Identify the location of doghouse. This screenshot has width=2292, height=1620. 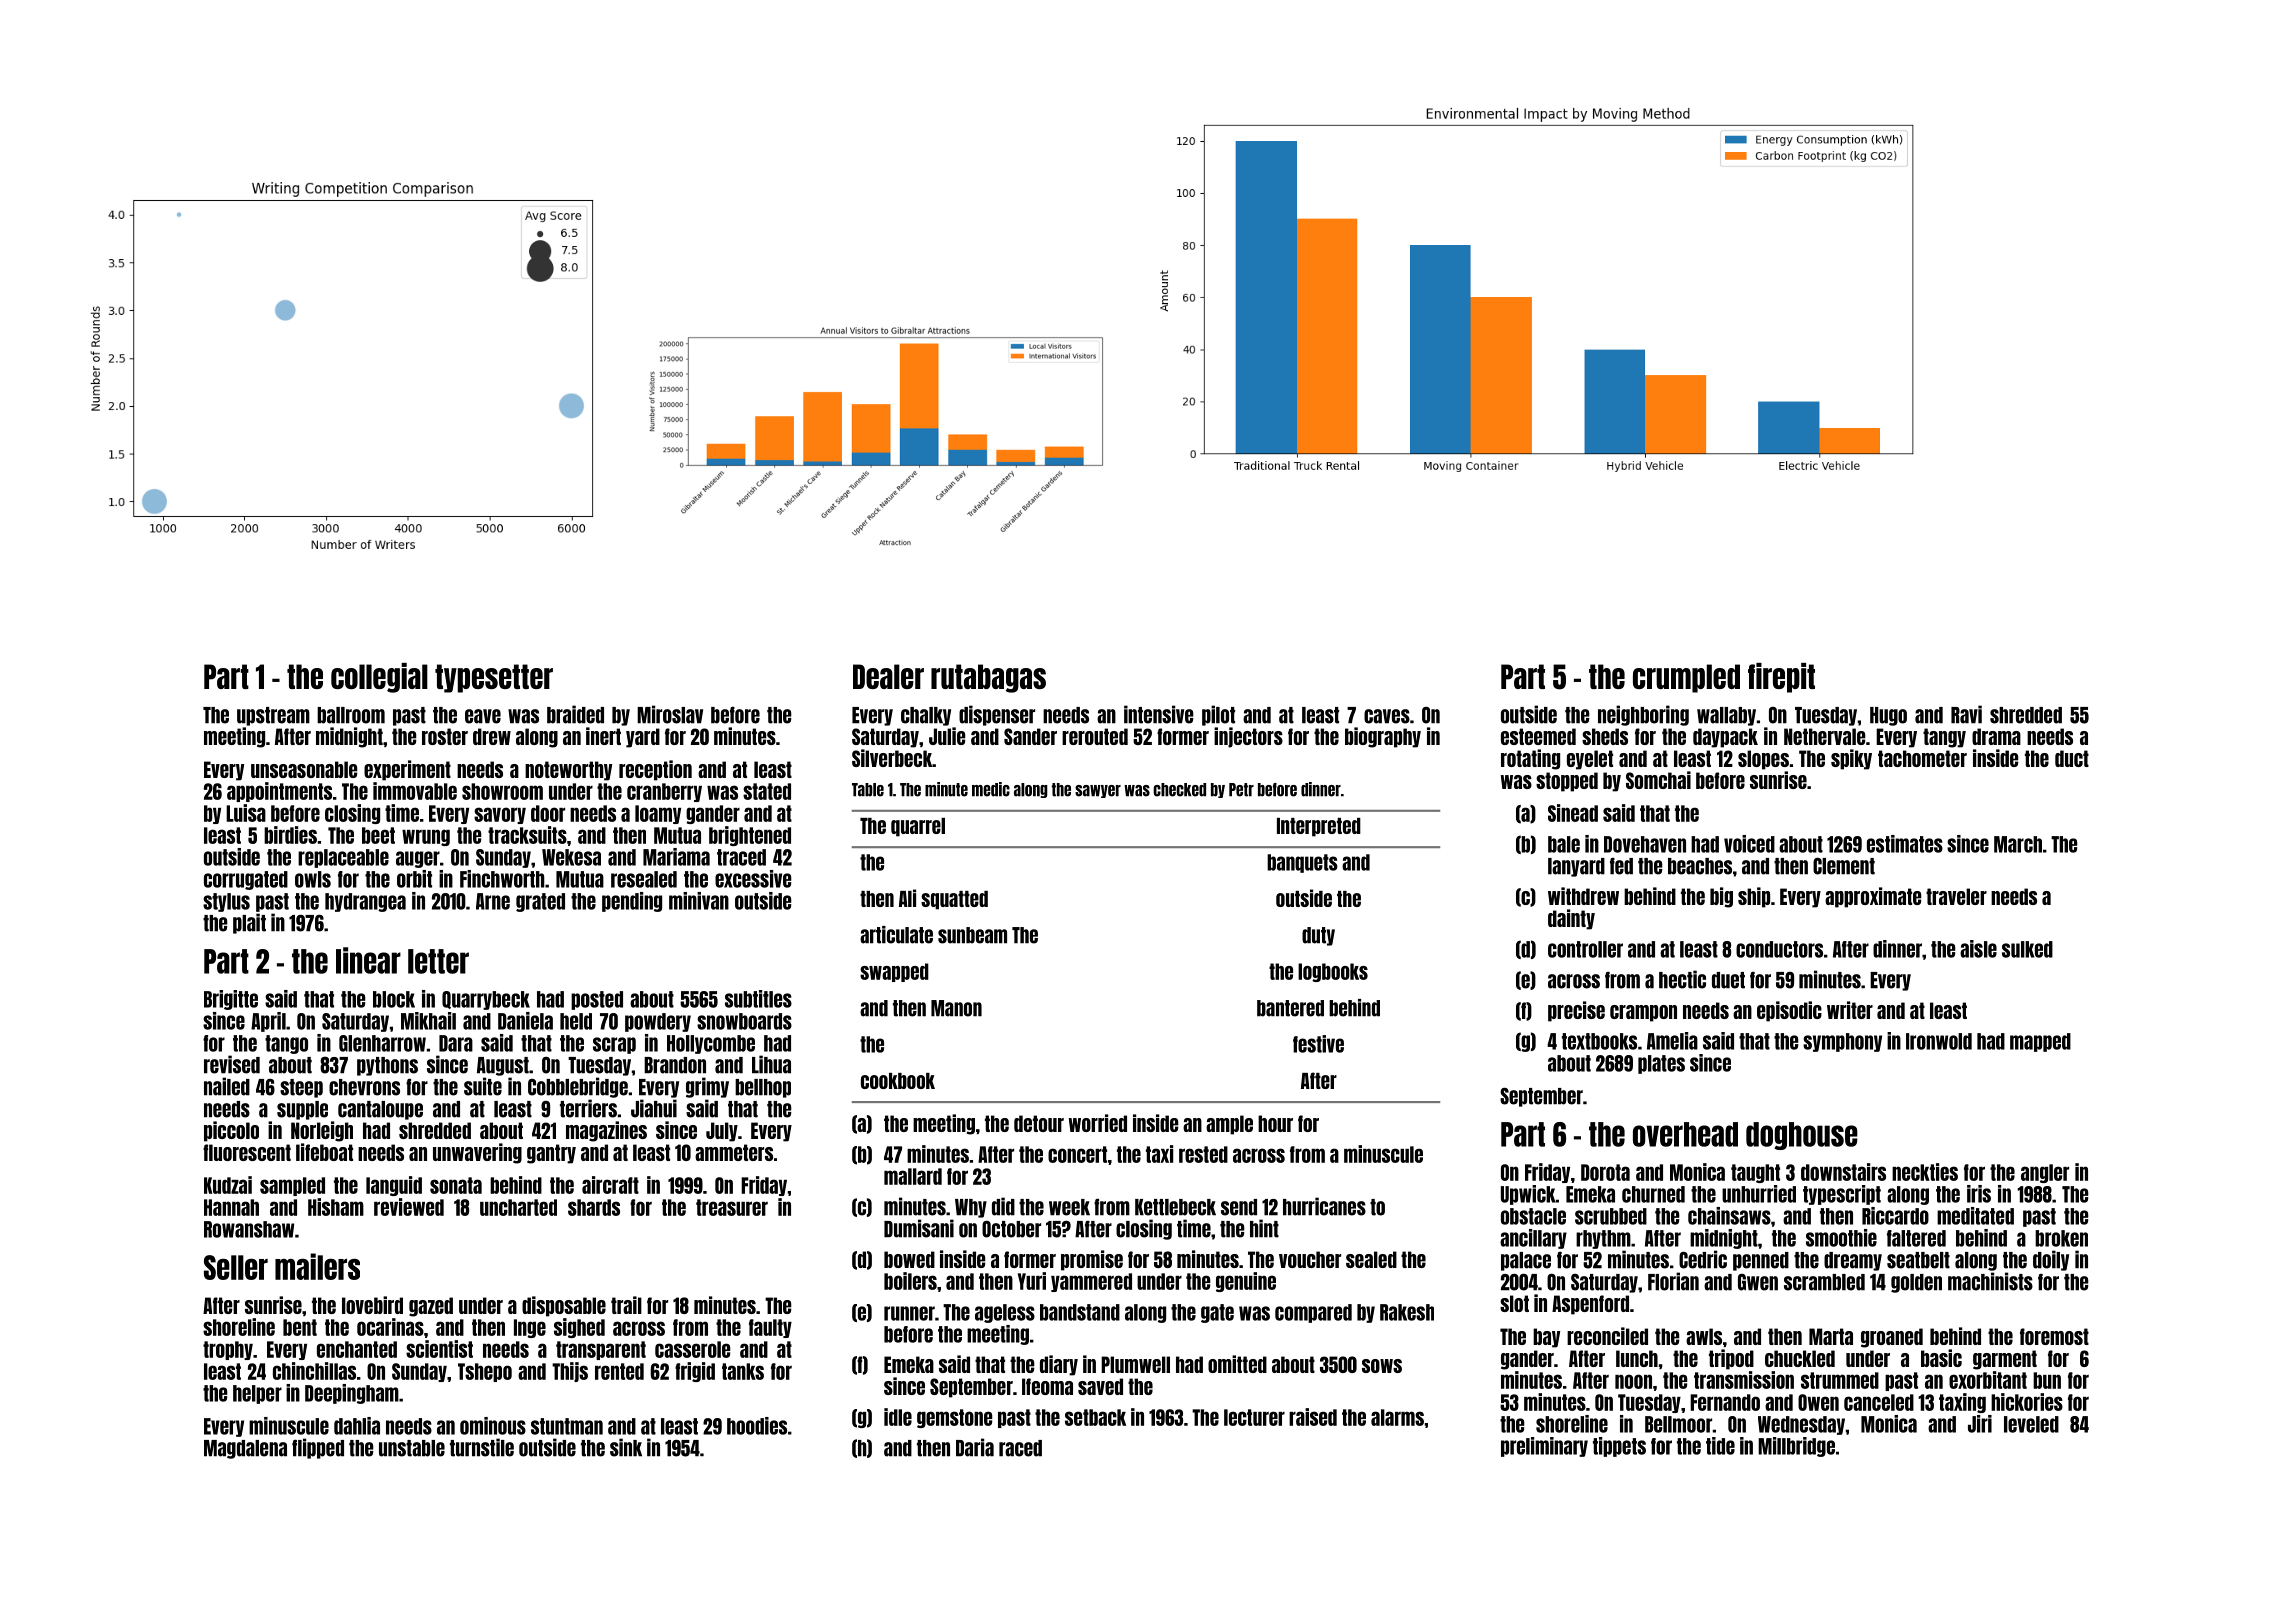
(1802, 1136).
